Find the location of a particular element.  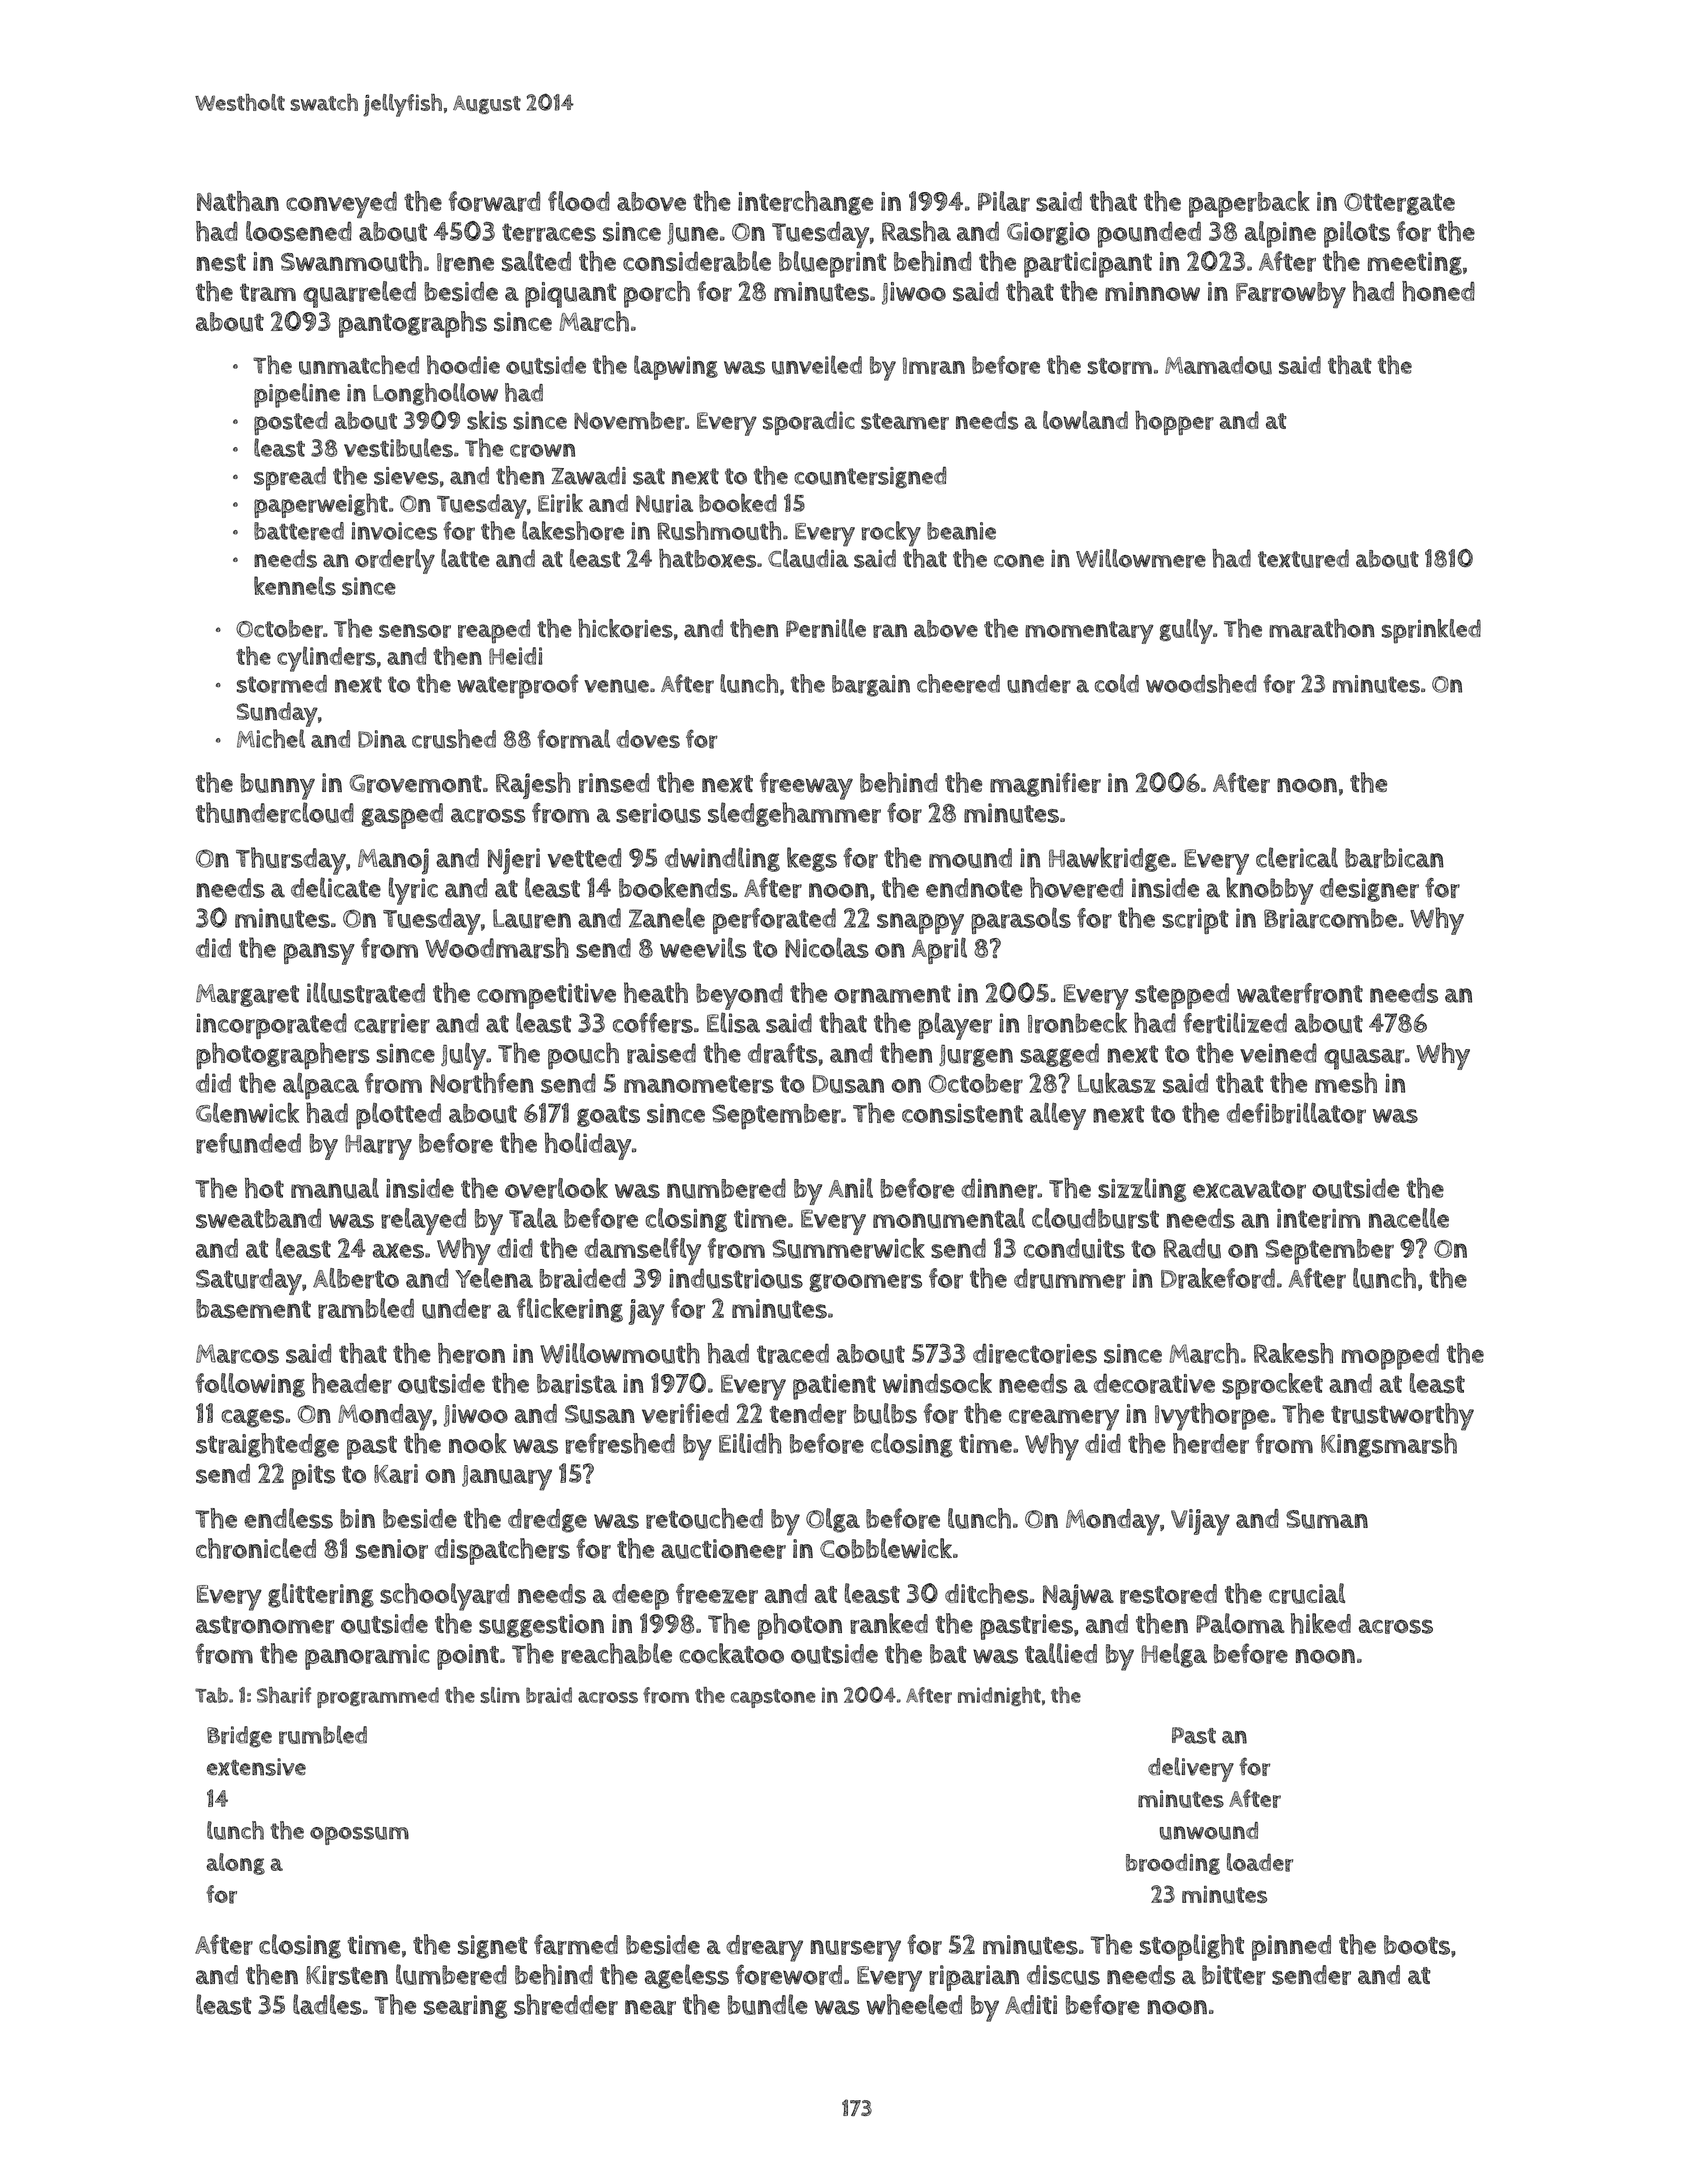

bunny is located at coordinates (277, 786).
